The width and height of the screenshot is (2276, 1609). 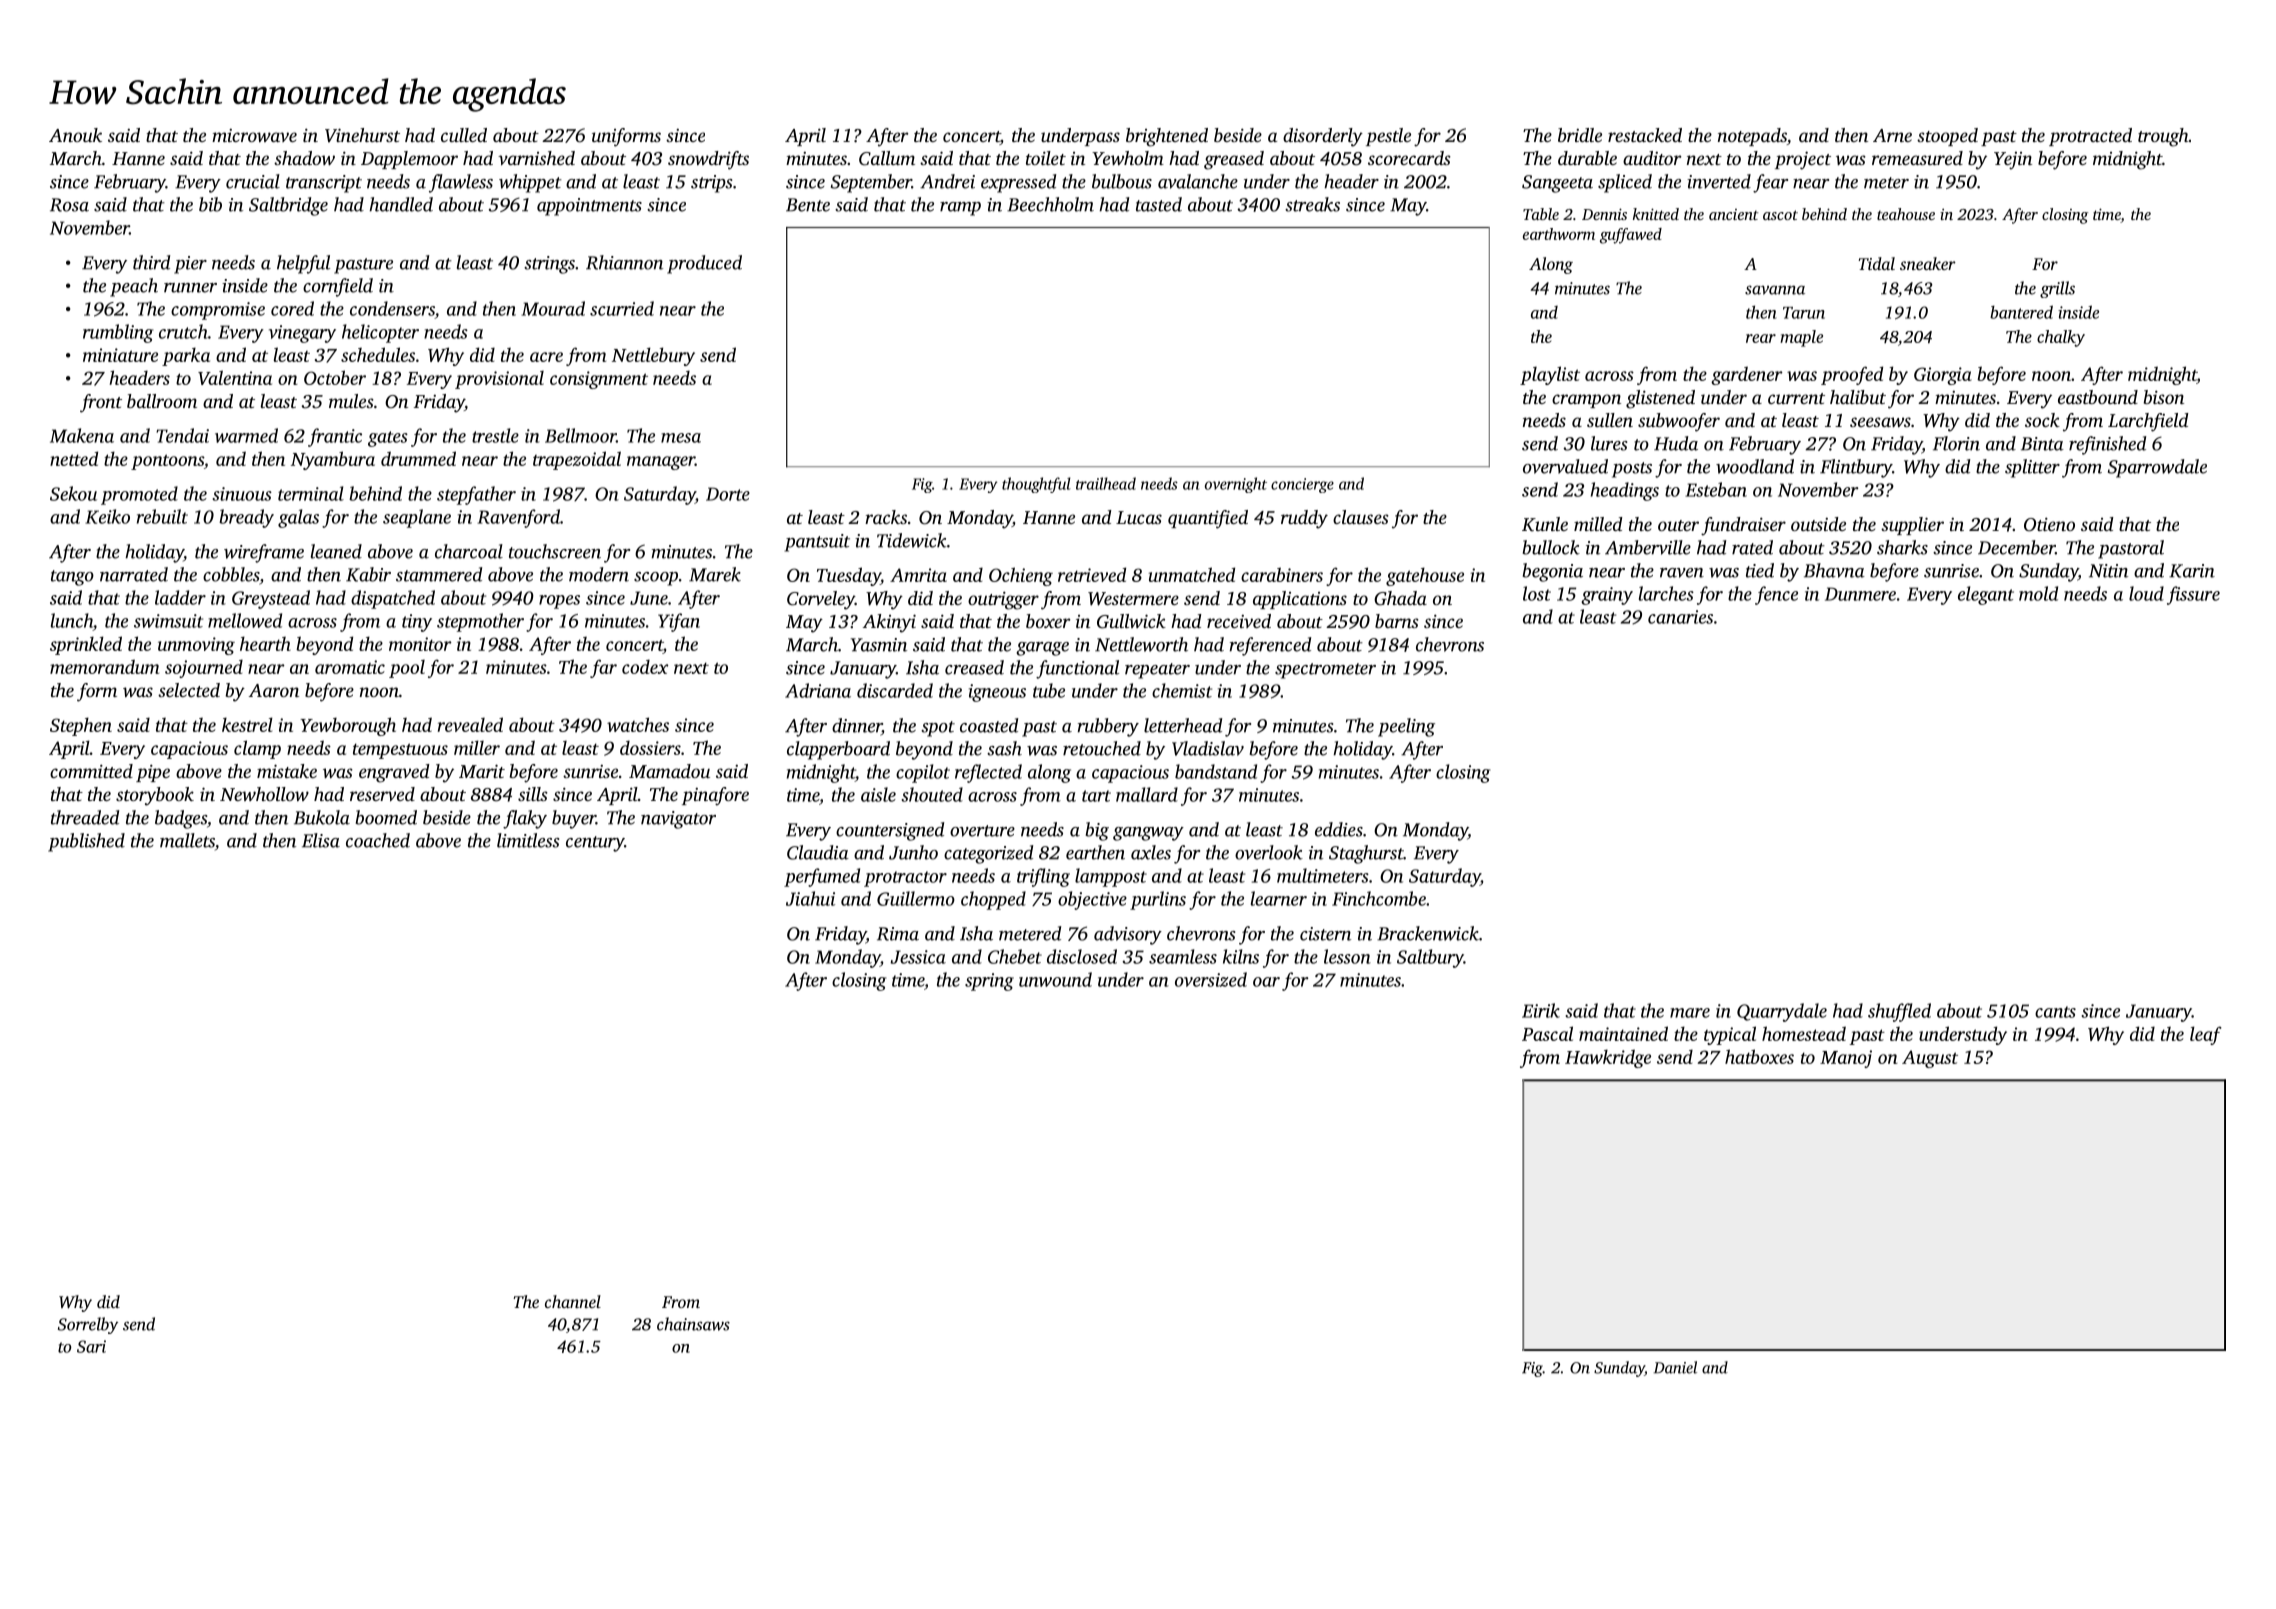 I want to click on overlook, so click(x=1269, y=852).
